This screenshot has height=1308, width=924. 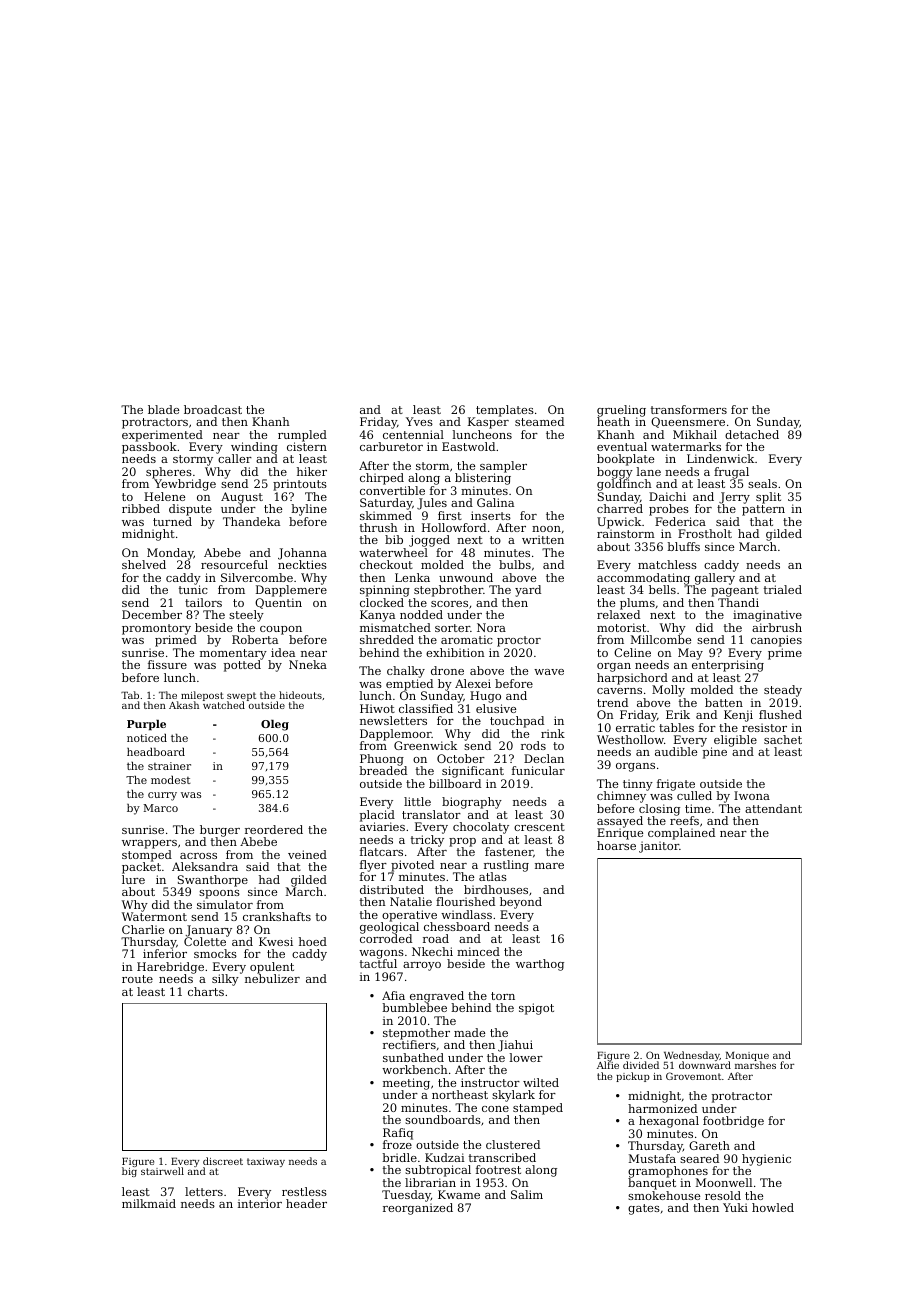 What do you see at coordinates (540, 965) in the screenshot?
I see `warthog` at bounding box center [540, 965].
